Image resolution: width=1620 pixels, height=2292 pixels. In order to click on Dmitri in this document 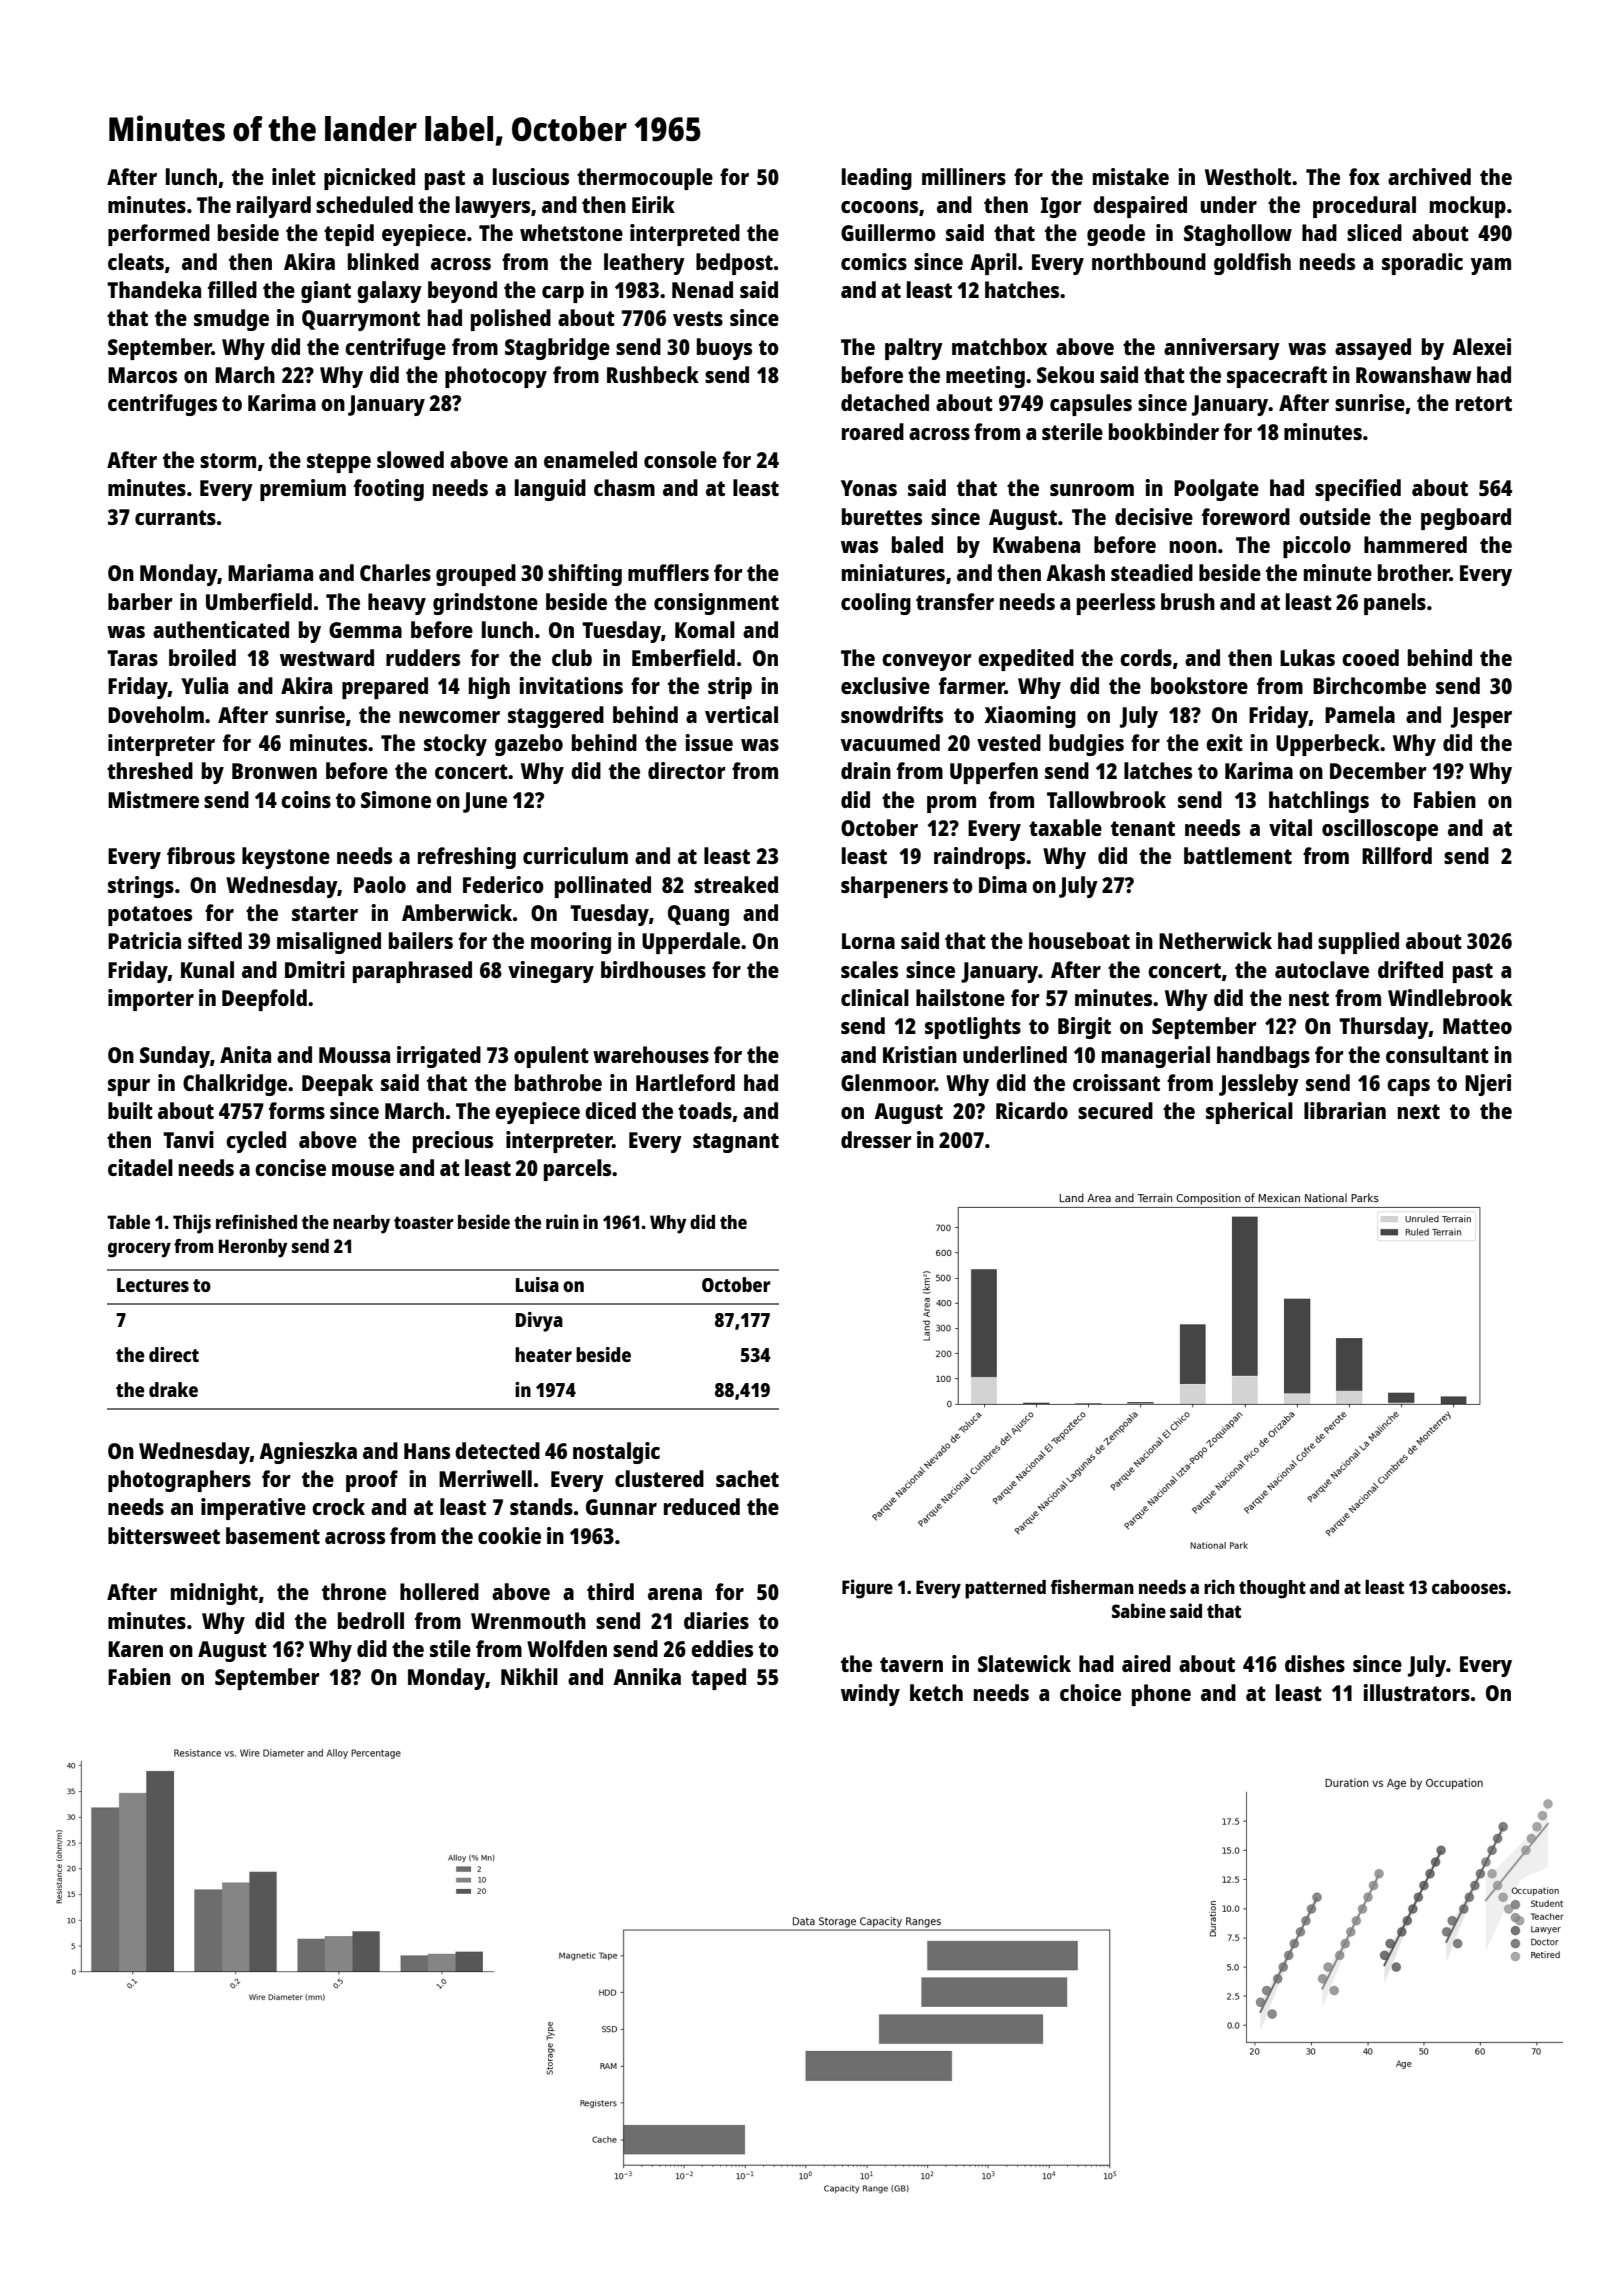, I will do `click(315, 969)`.
